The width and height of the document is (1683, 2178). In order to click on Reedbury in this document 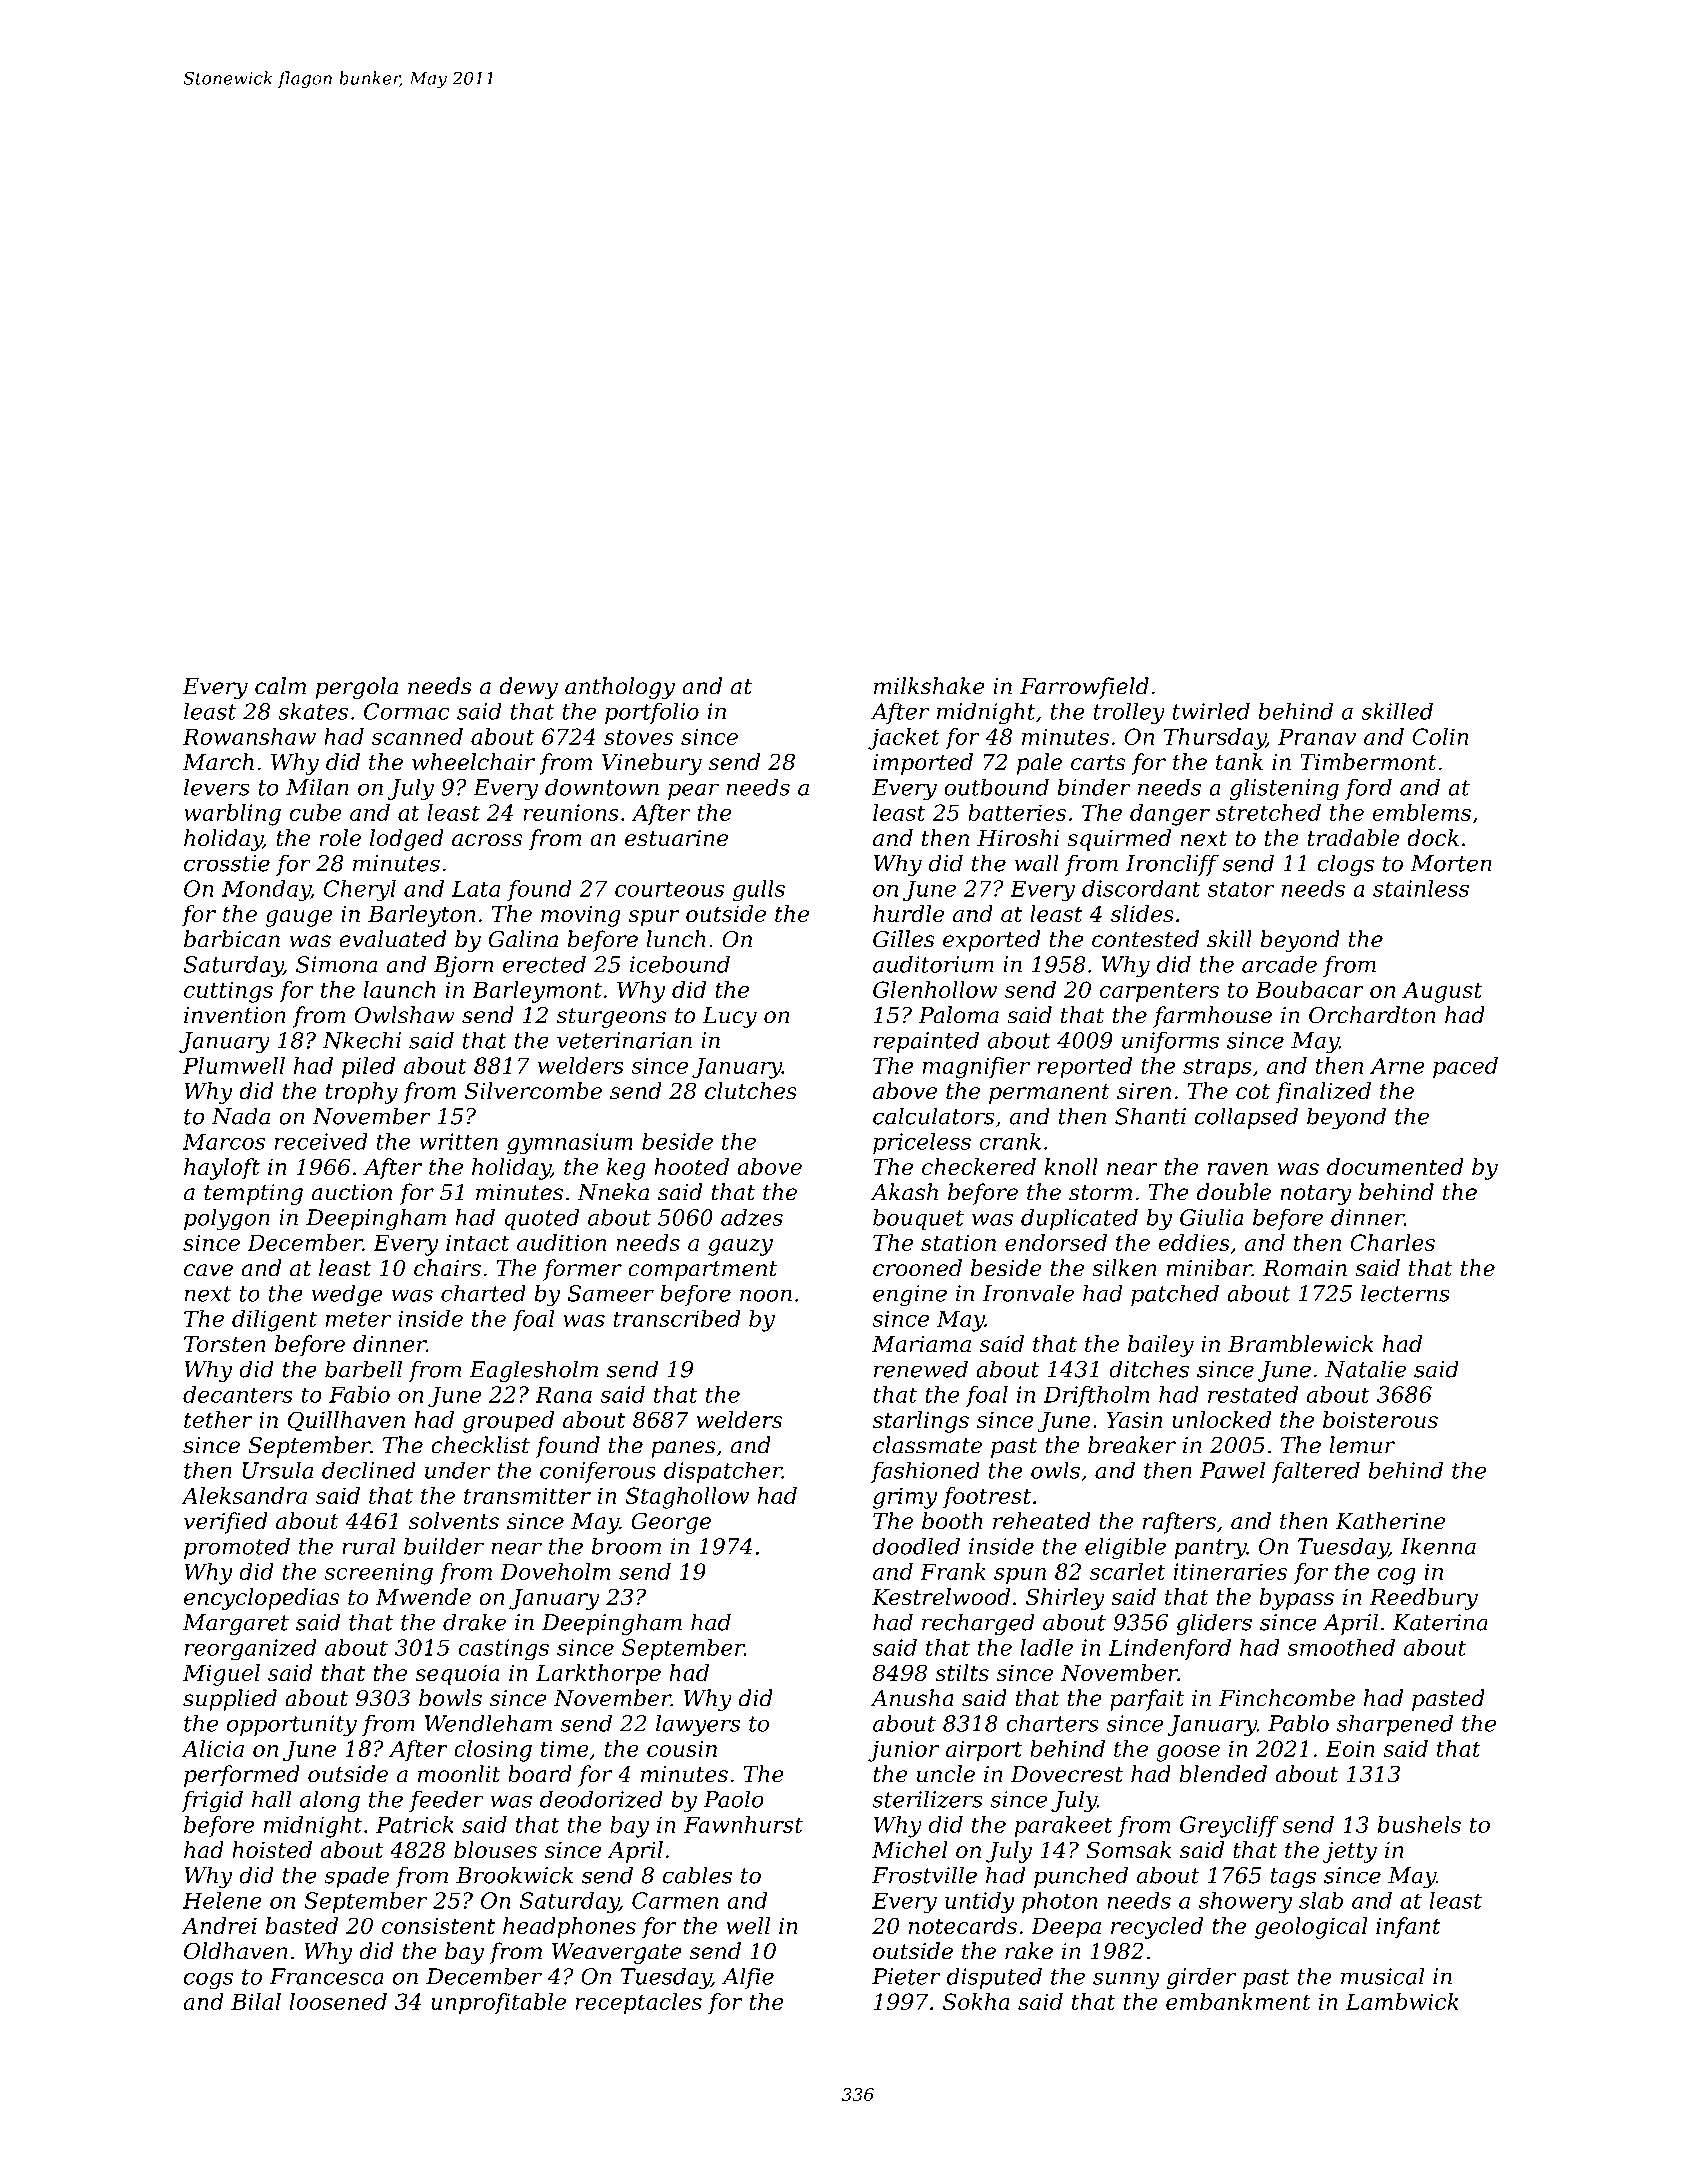, I will do `click(1423, 1599)`.
